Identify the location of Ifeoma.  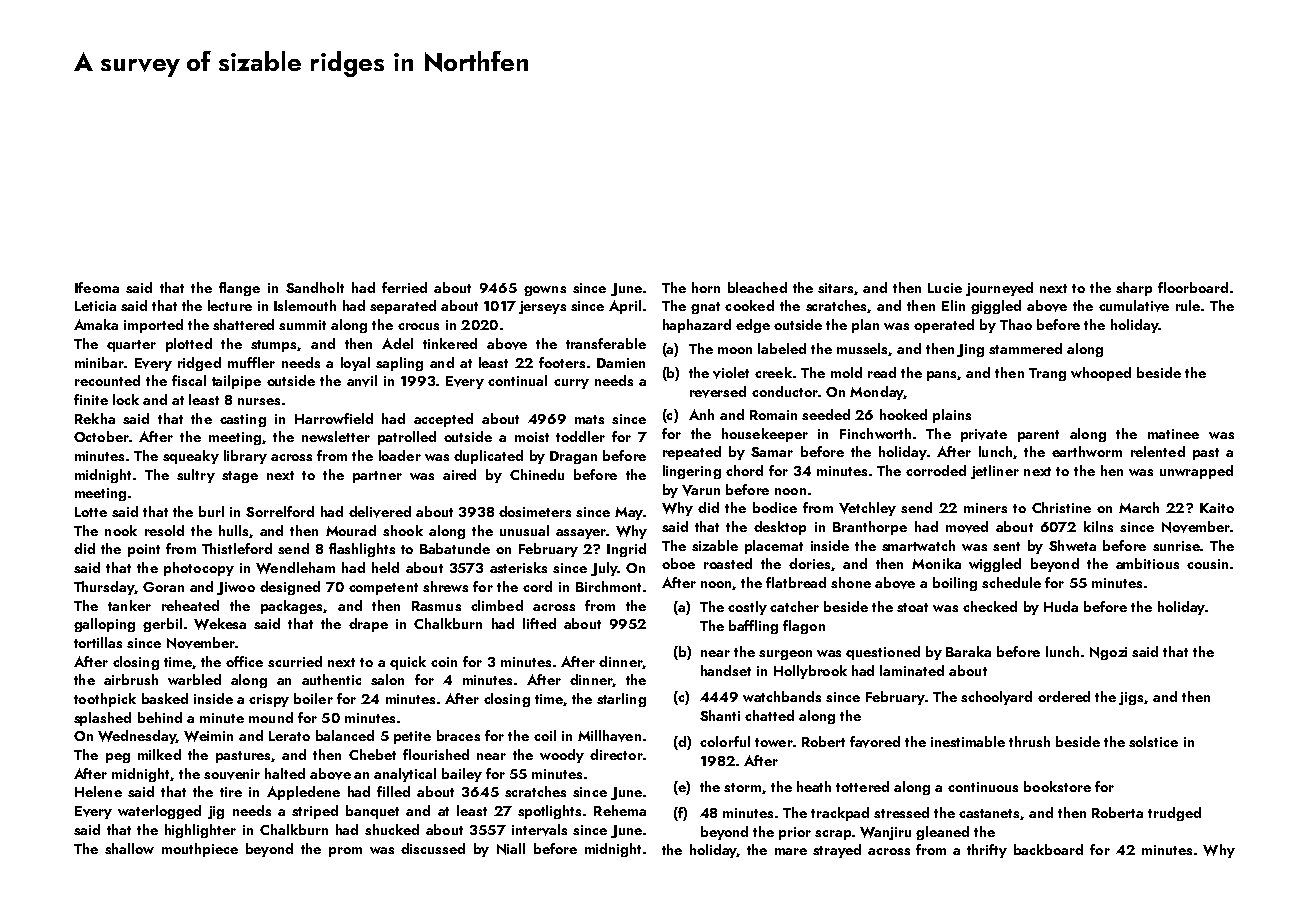
(97, 287).
